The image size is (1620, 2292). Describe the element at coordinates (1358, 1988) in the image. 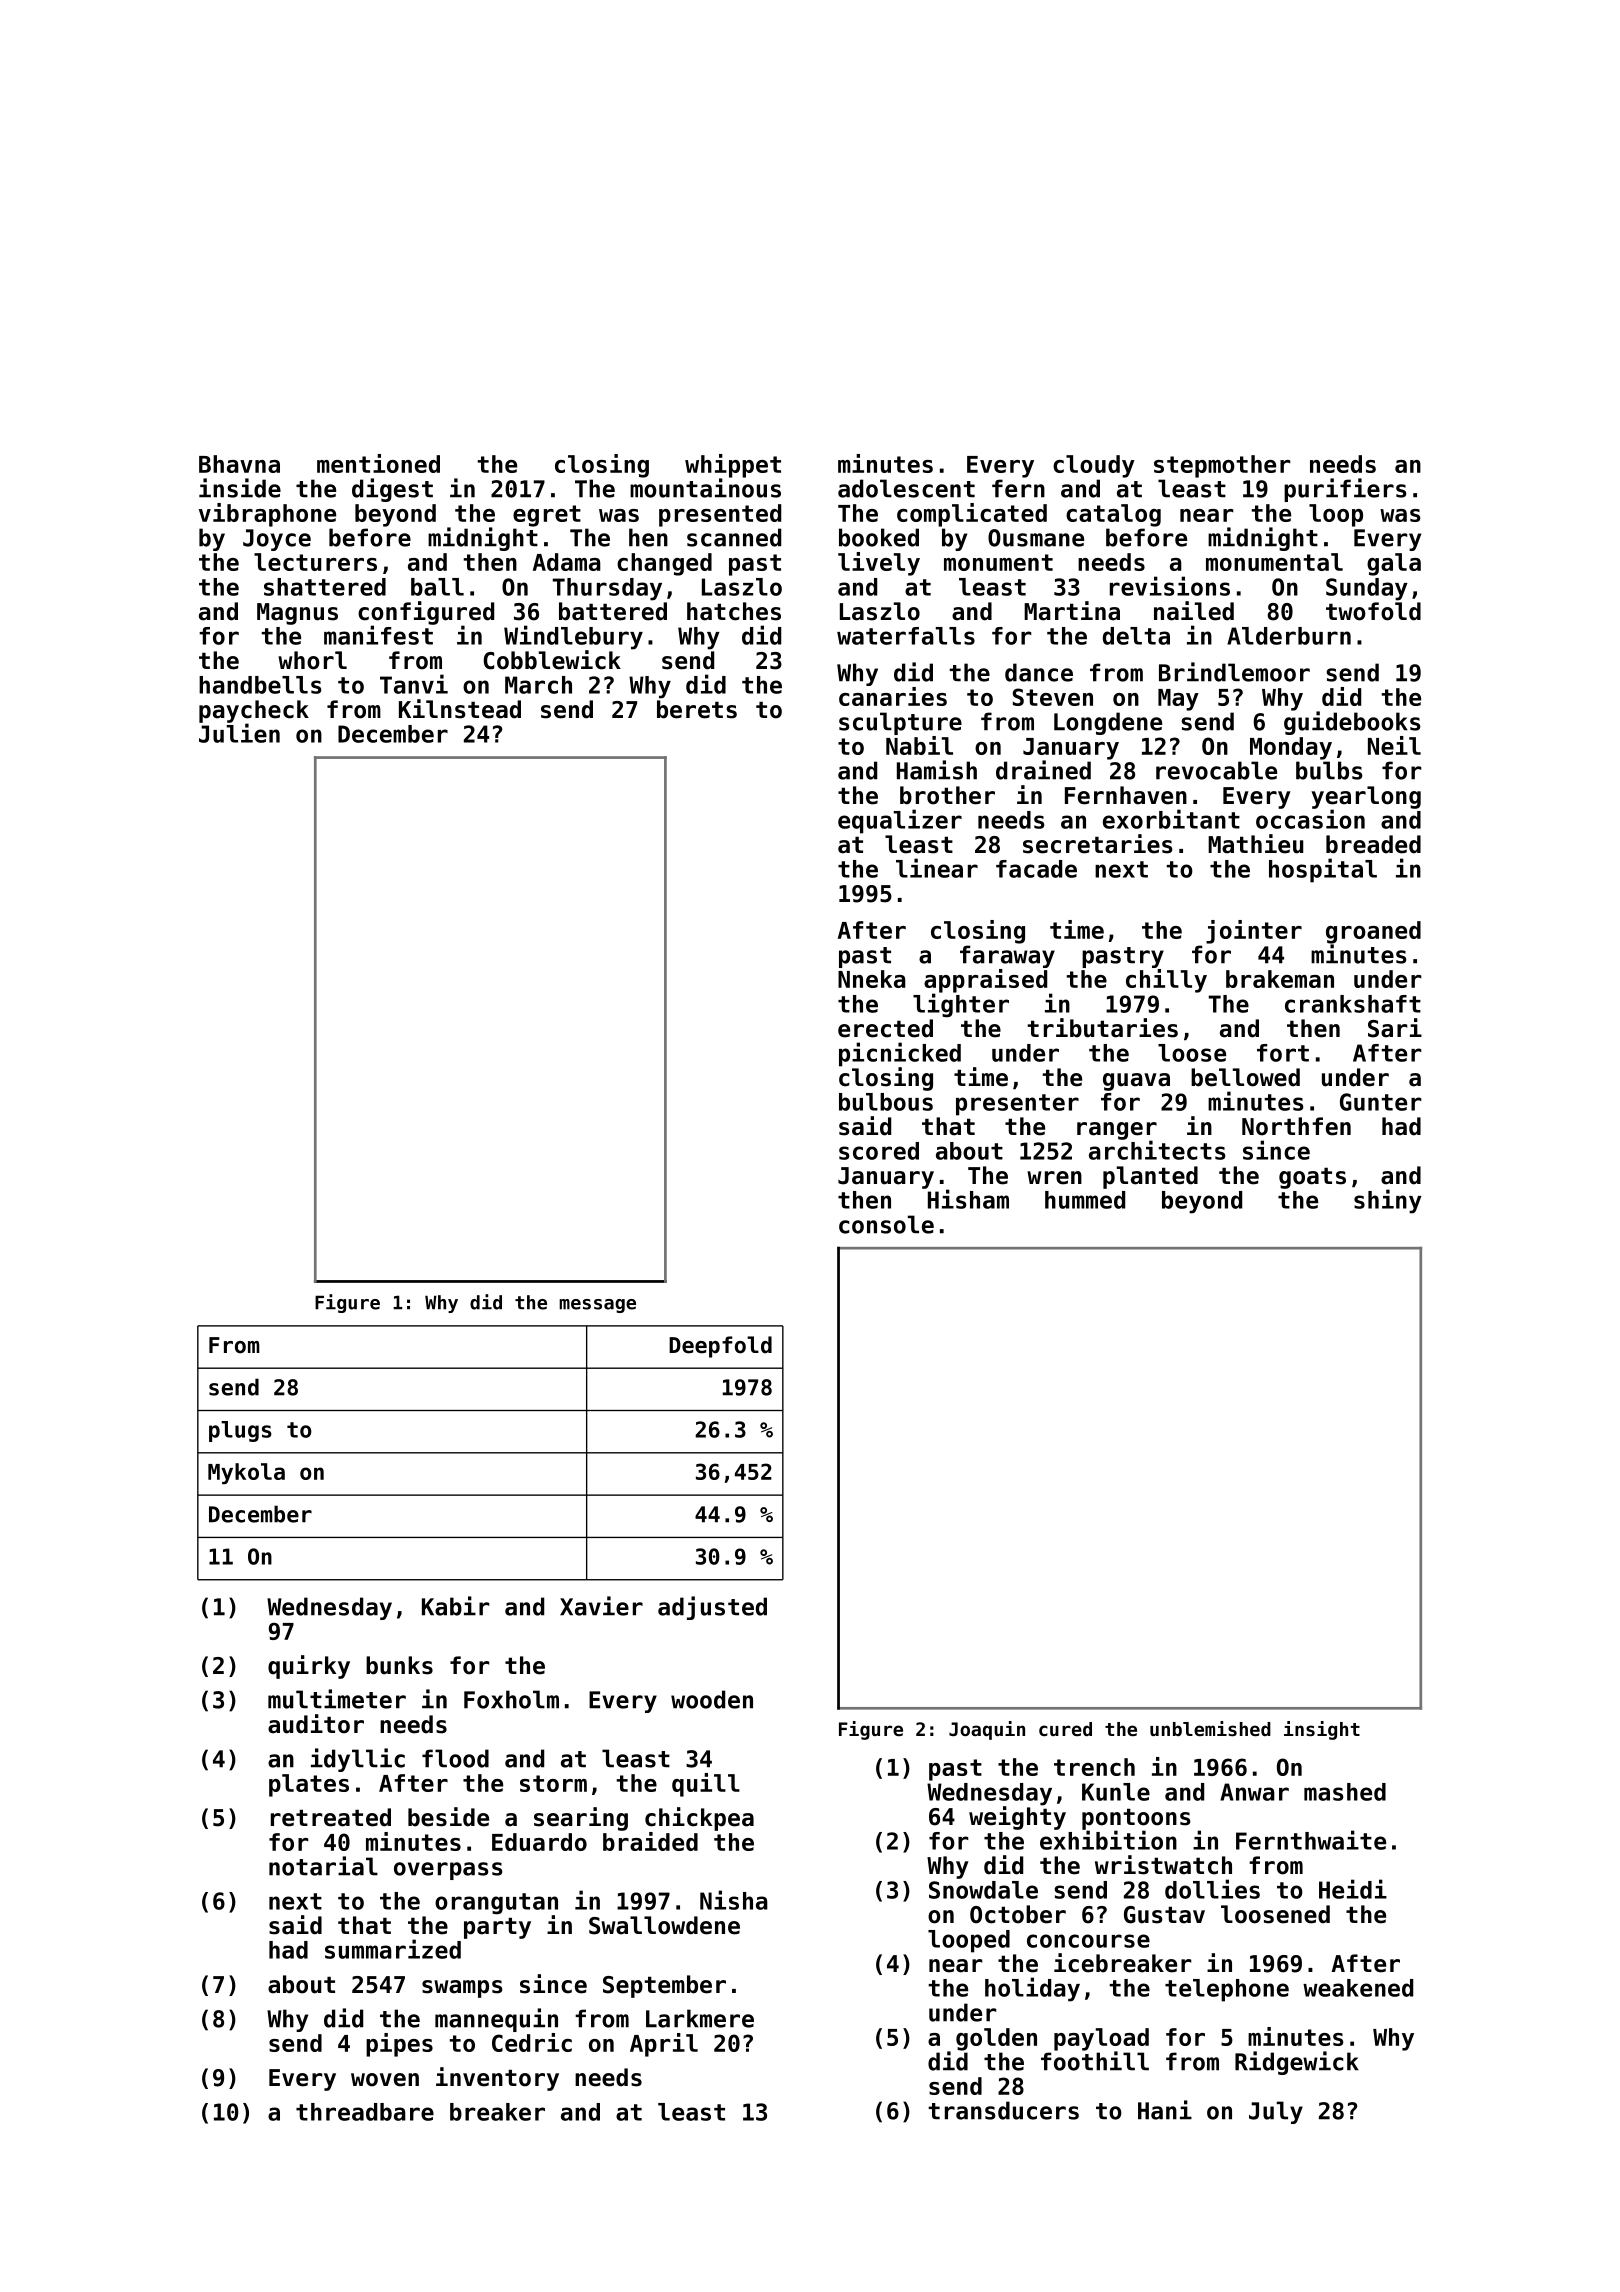

I see `weakened` at that location.
